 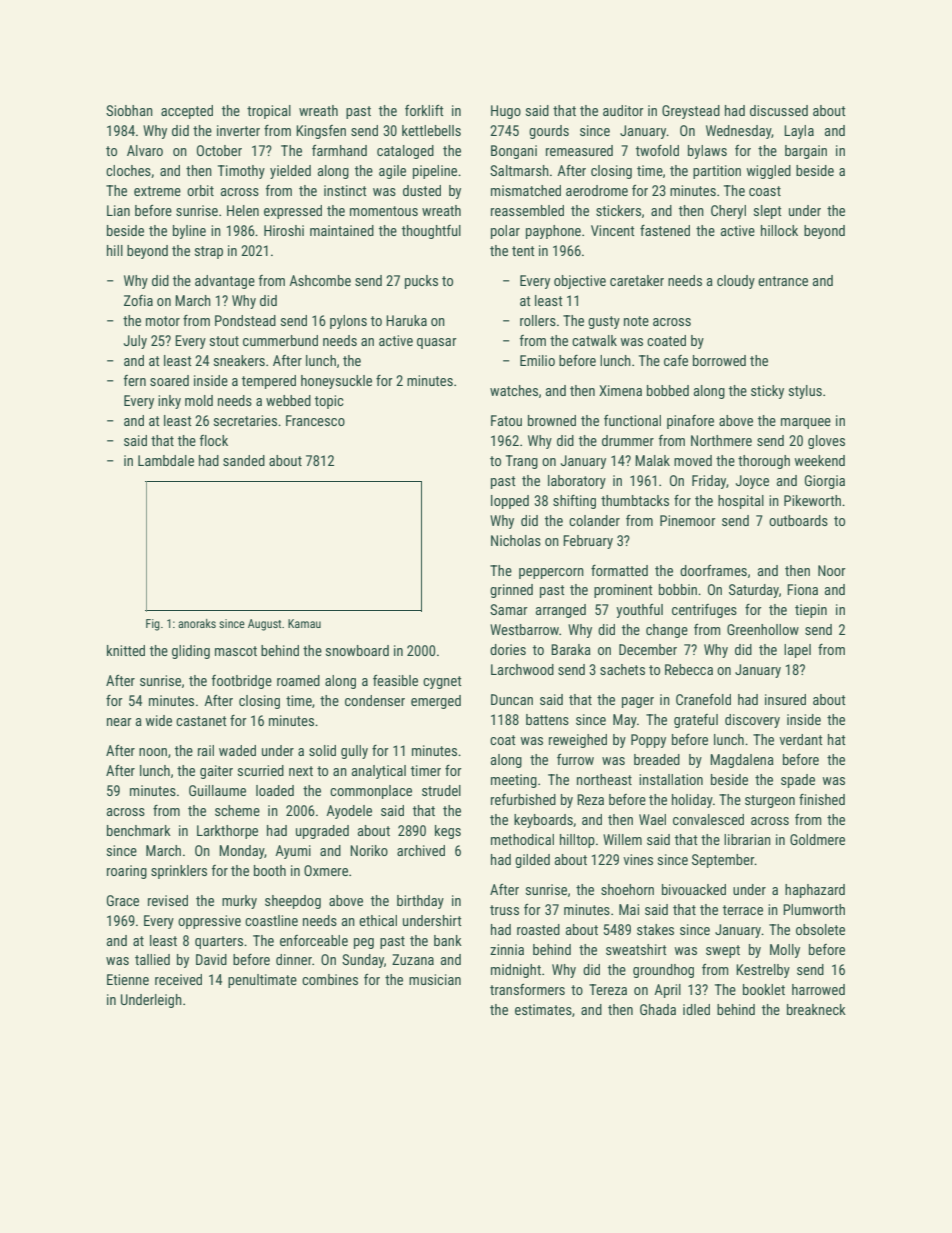 What do you see at coordinates (668, 390) in the screenshot?
I see `bobbed` at bounding box center [668, 390].
